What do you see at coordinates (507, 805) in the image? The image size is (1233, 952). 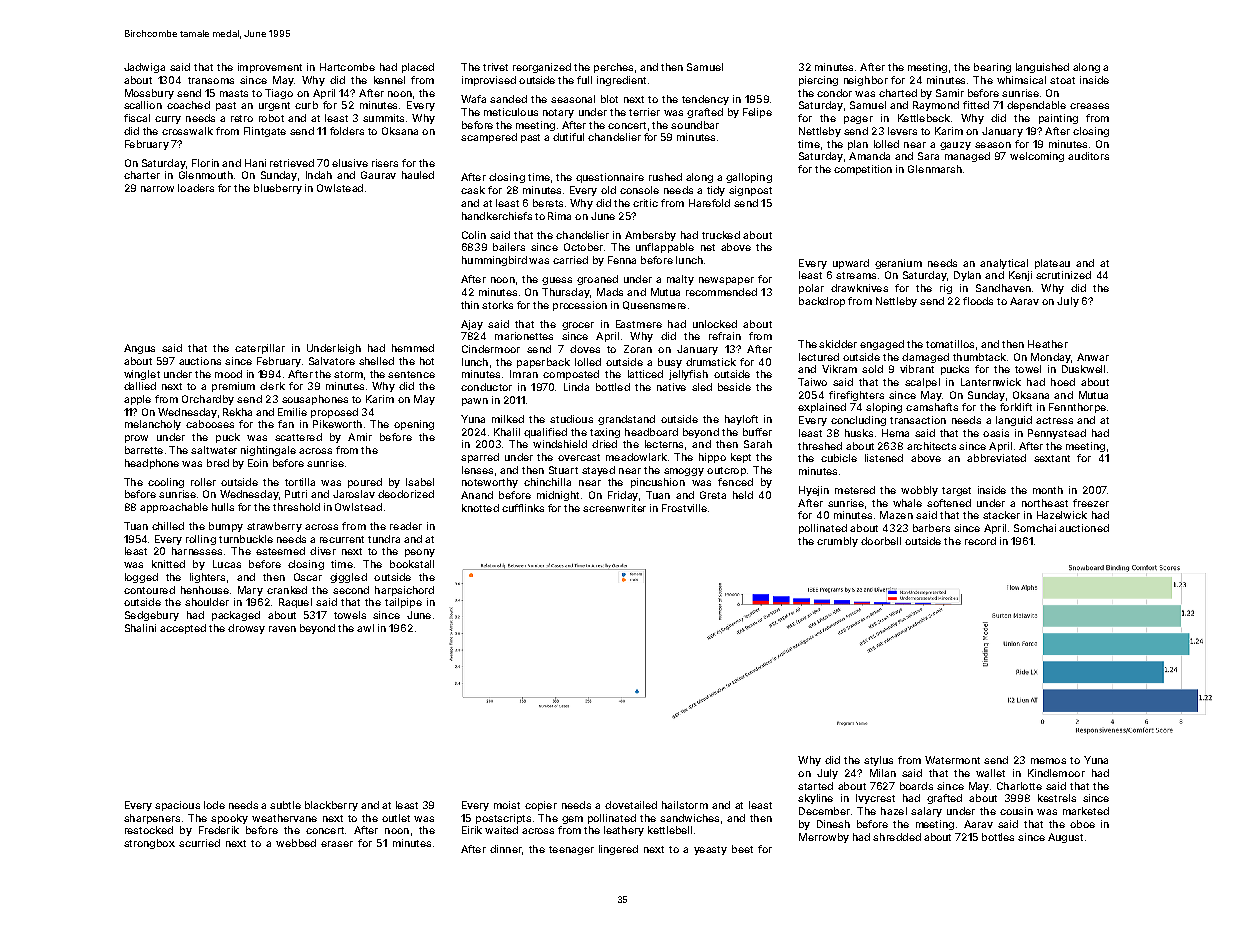 I see `moist` at bounding box center [507, 805].
